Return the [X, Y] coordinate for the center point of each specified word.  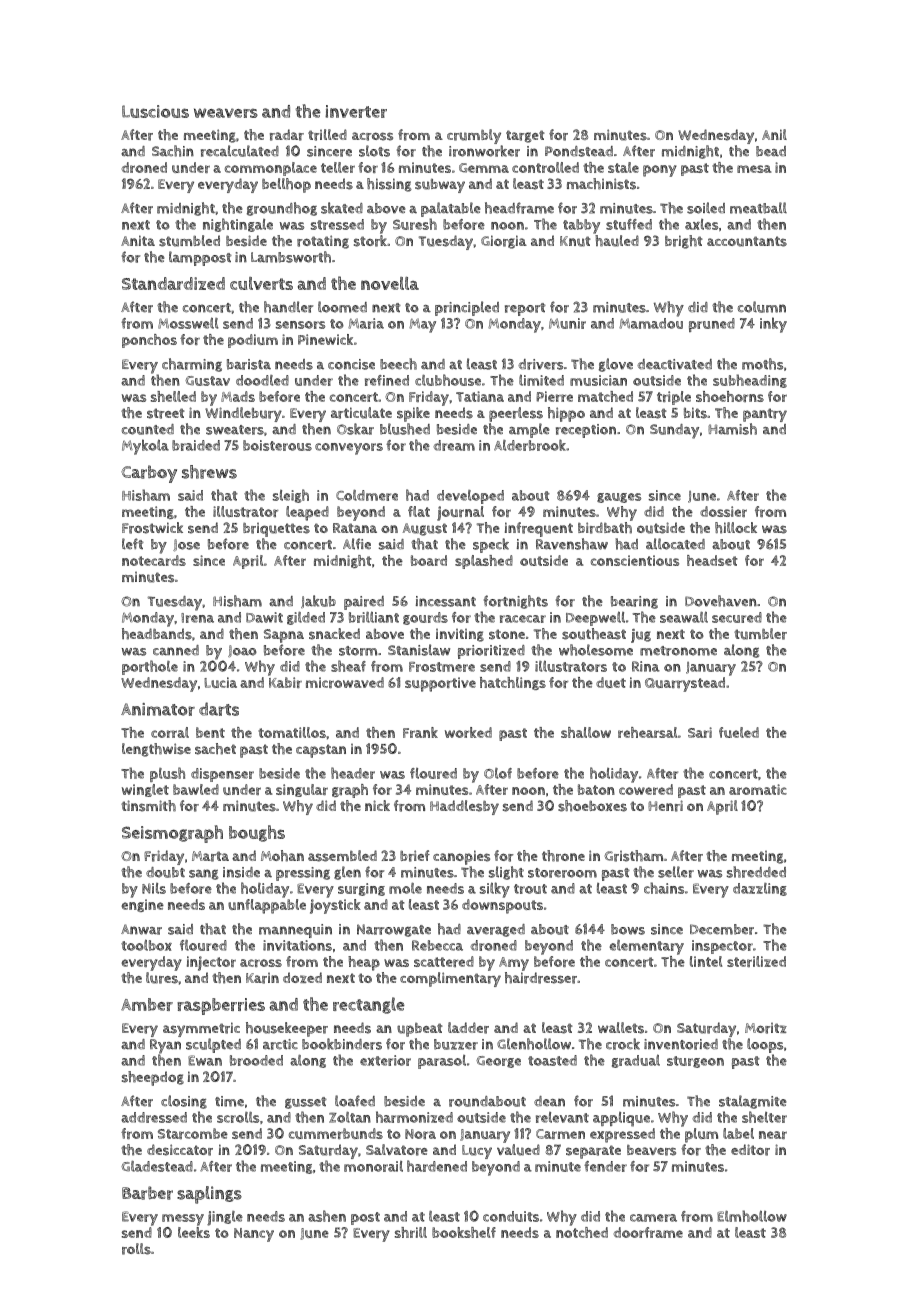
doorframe [648, 1232]
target [525, 136]
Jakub [318, 601]
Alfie [357, 544]
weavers [226, 113]
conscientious [635, 560]
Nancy [254, 1235]
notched [582, 1232]
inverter [356, 111]
